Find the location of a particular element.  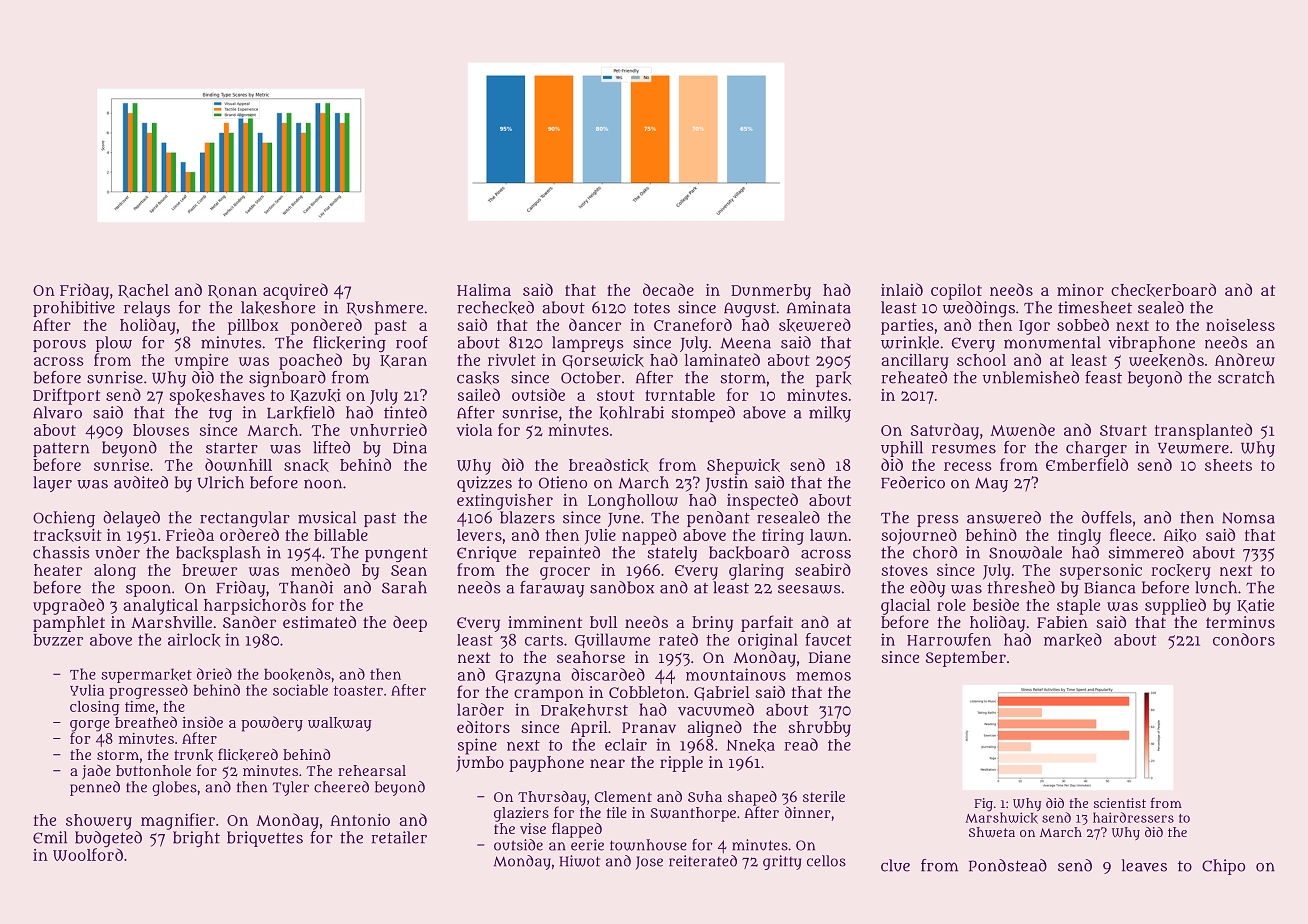

Pondstead is located at coordinates (1008, 865).
